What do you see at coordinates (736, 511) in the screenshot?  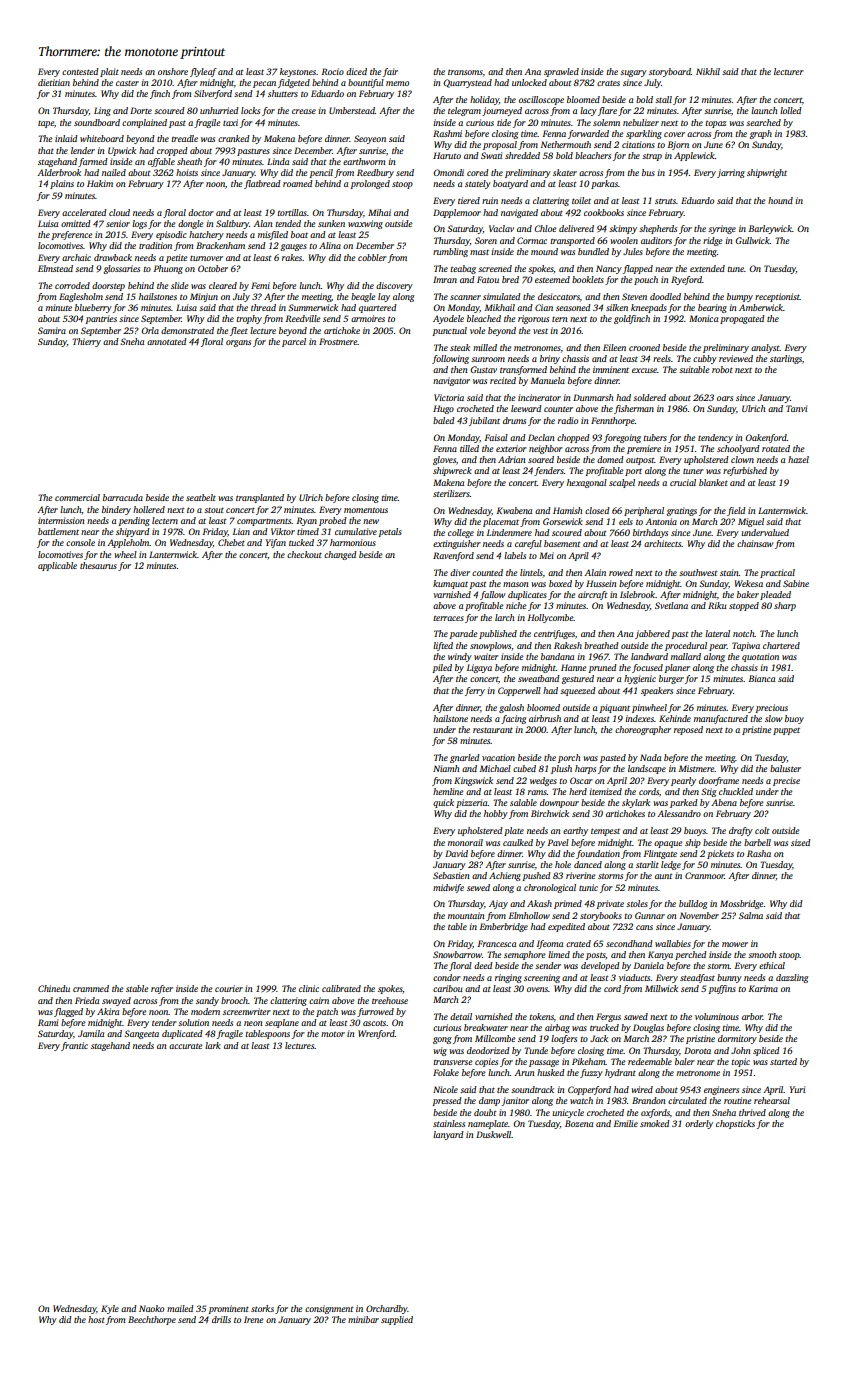 I see `field` at bounding box center [736, 511].
